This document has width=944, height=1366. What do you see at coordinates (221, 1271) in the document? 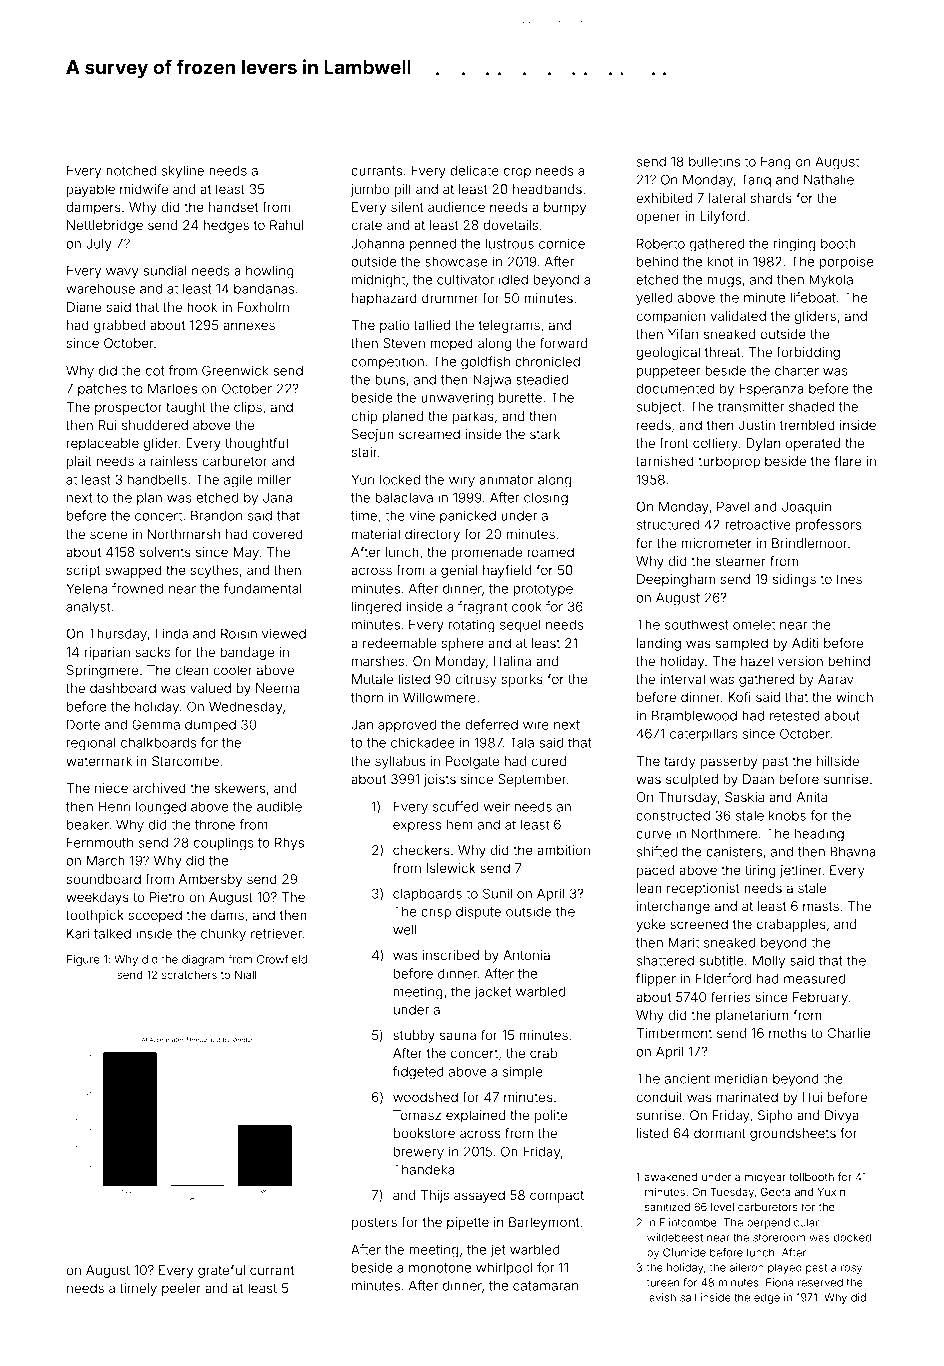
I see `grateful` at bounding box center [221, 1271].
